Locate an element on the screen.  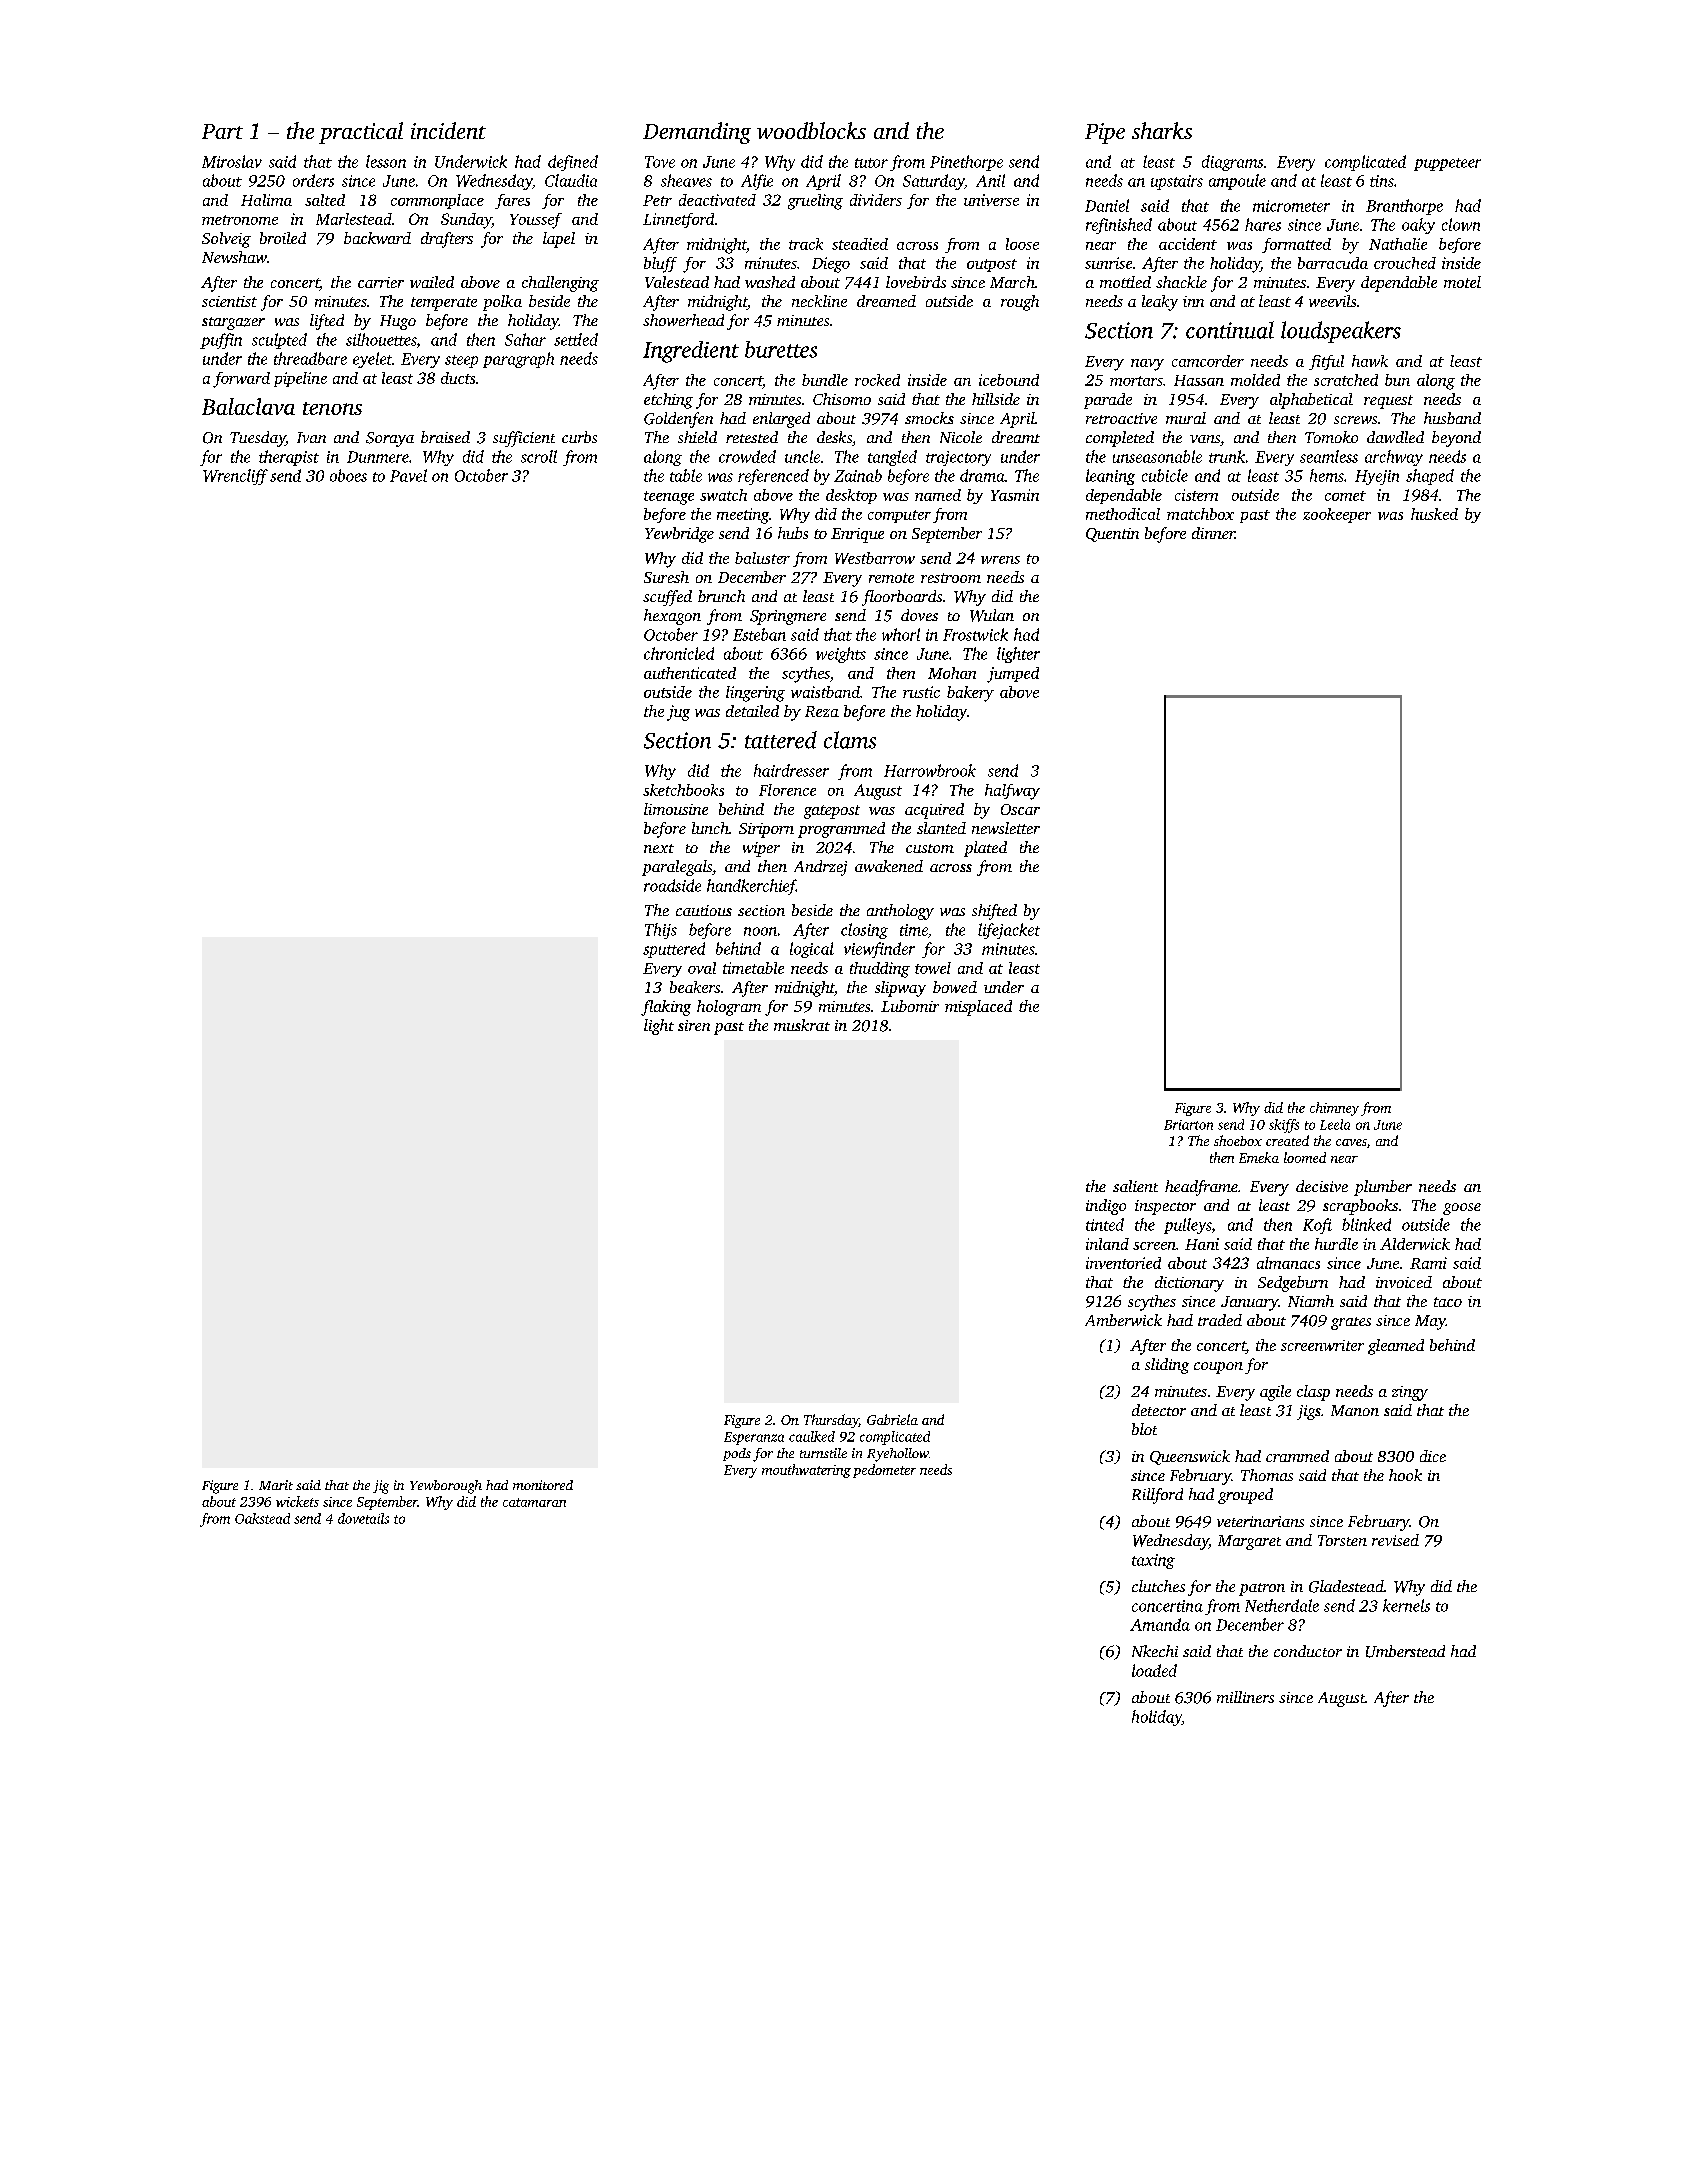
formatted is located at coordinates (1296, 245).
